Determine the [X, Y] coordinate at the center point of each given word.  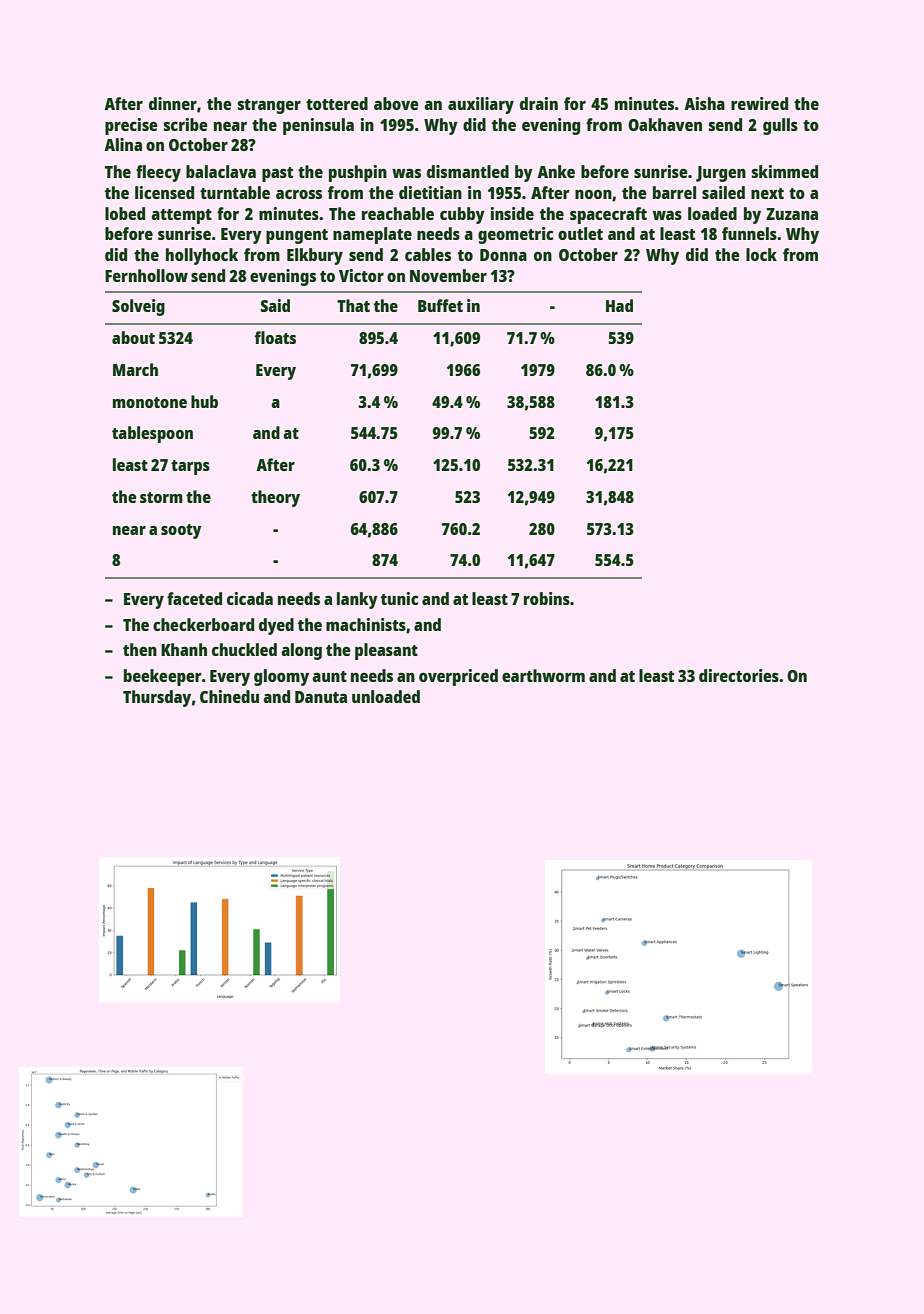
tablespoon [152, 434]
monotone [150, 402]
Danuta [321, 697]
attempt [181, 216]
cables [428, 254]
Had [619, 305]
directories [739, 675]
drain [539, 103]
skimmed [784, 171]
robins [547, 598]
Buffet [440, 305]
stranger [269, 106]
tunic [399, 598]
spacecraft [608, 215]
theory [275, 498]
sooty [181, 531]
